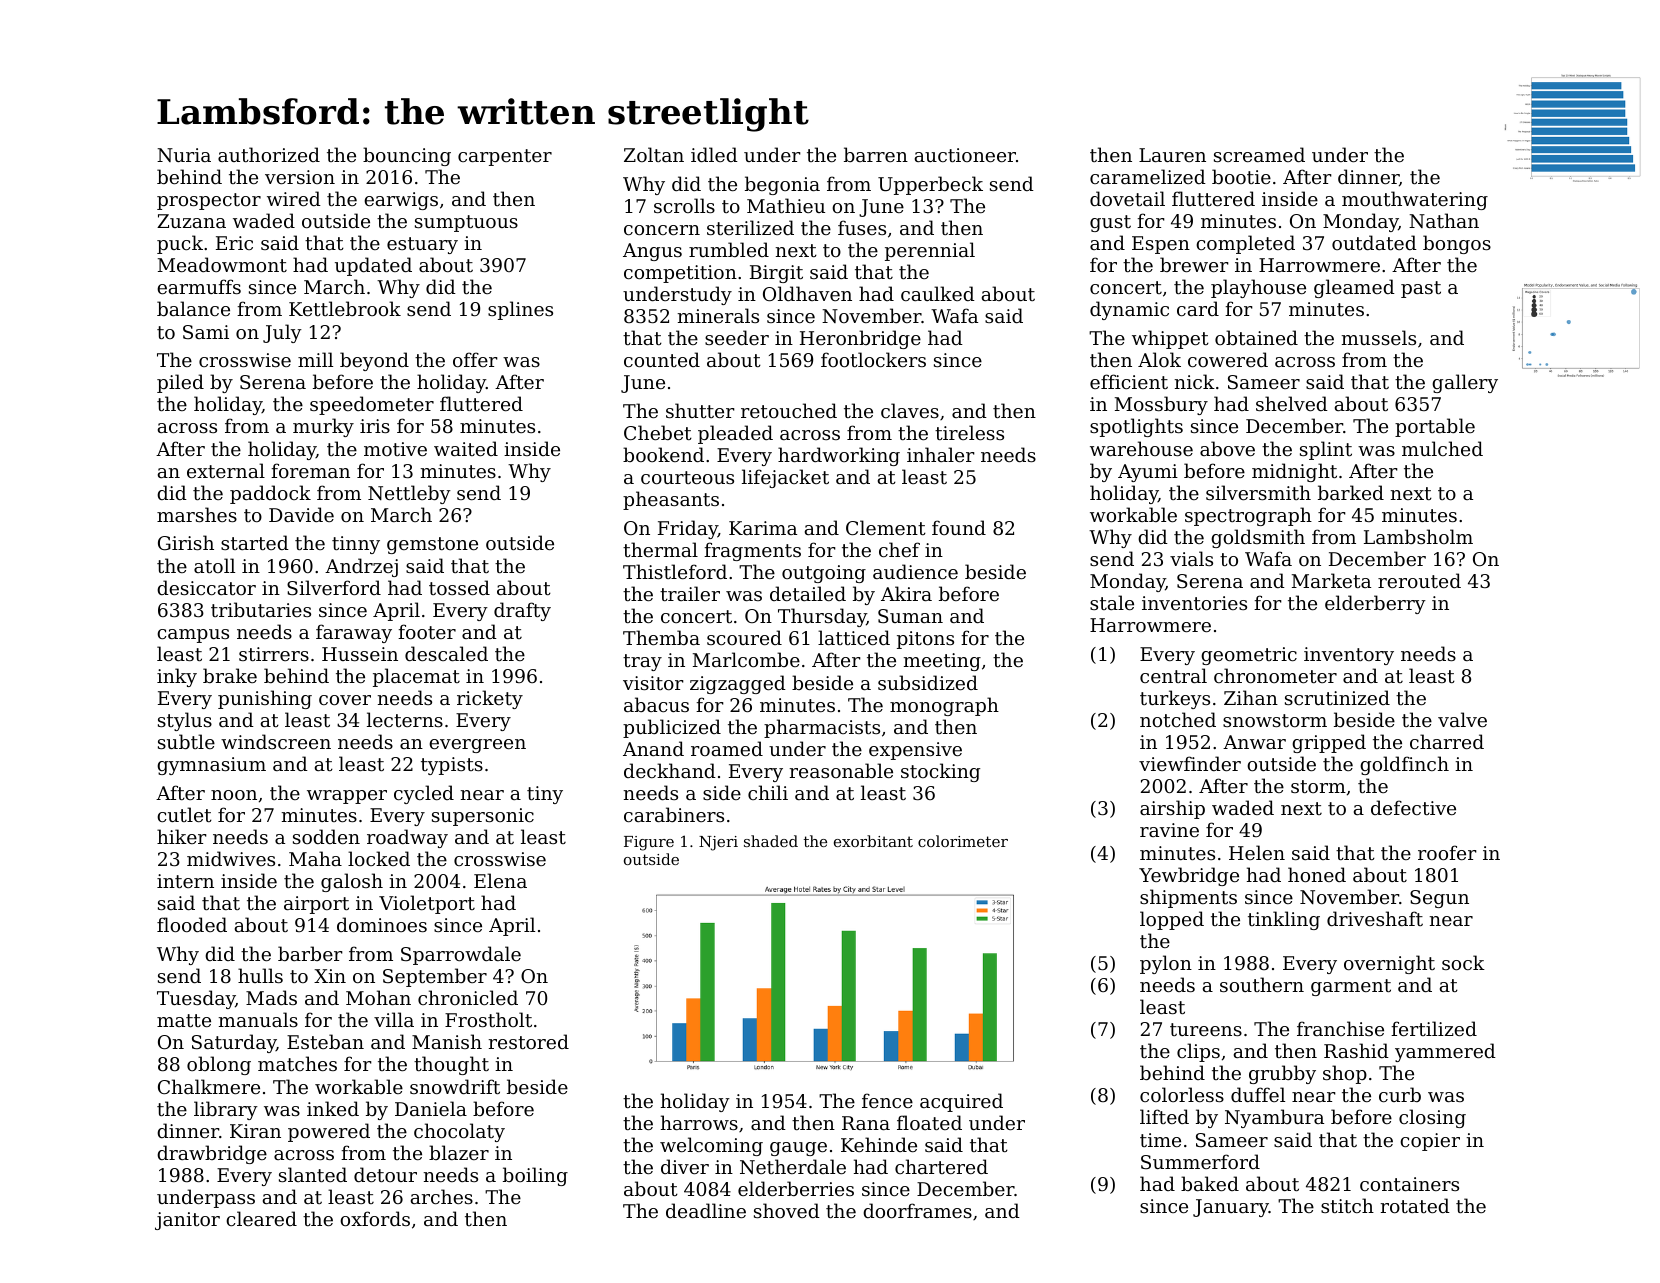 This page has width=1660, height=1283. I want to click on mulched, so click(1442, 448).
